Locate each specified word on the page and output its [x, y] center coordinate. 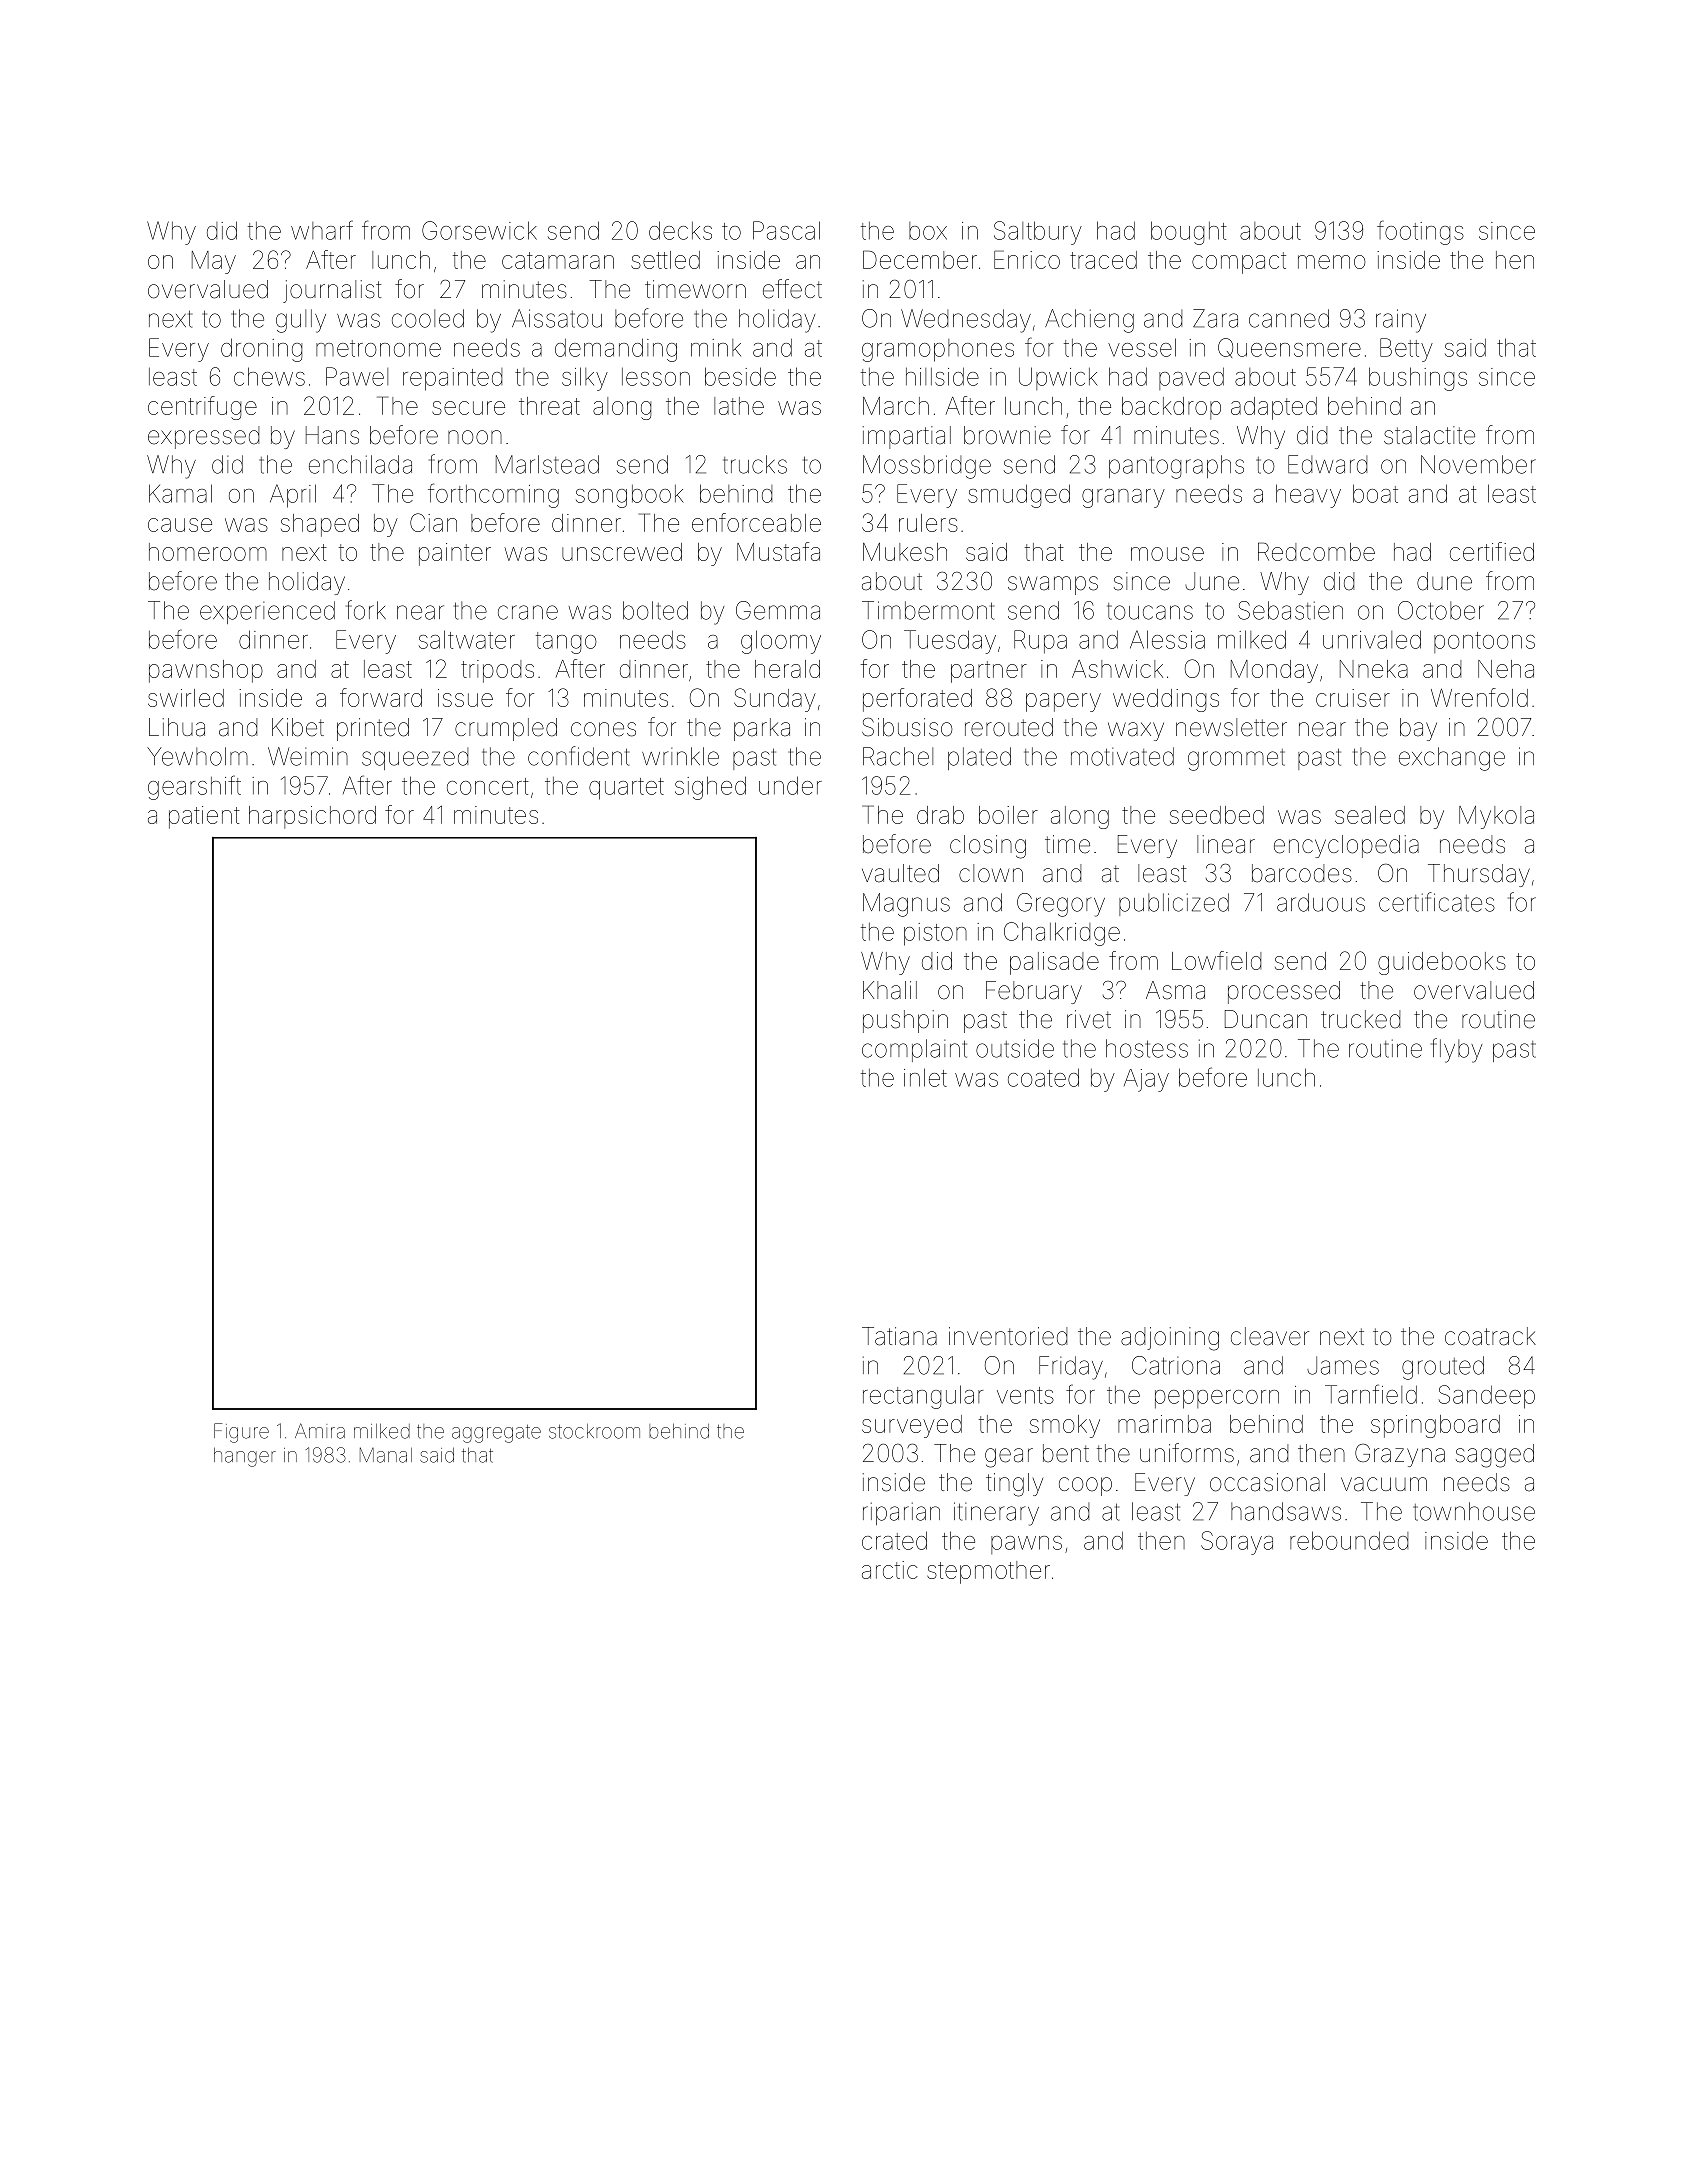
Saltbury [1038, 233]
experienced [267, 612]
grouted [1443, 1368]
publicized [1174, 904]
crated [894, 1540]
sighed [710, 788]
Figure [241, 1433]
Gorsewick [479, 230]
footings [1420, 232]
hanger [245, 1457]
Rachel [898, 756]
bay [1418, 729]
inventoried [1008, 1336]
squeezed [415, 759]
